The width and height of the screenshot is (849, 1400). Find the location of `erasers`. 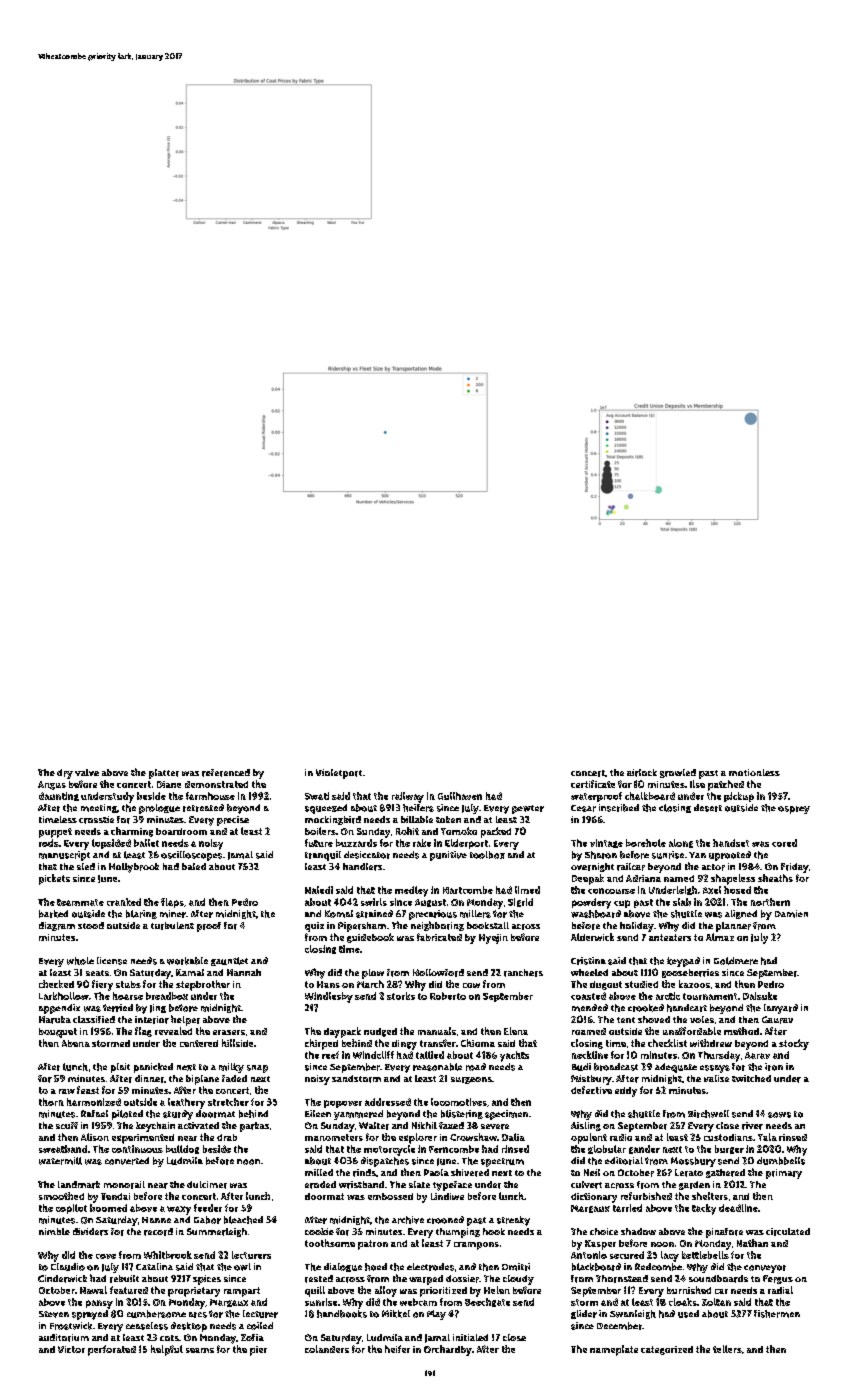

erasers is located at coordinates (229, 1032).
